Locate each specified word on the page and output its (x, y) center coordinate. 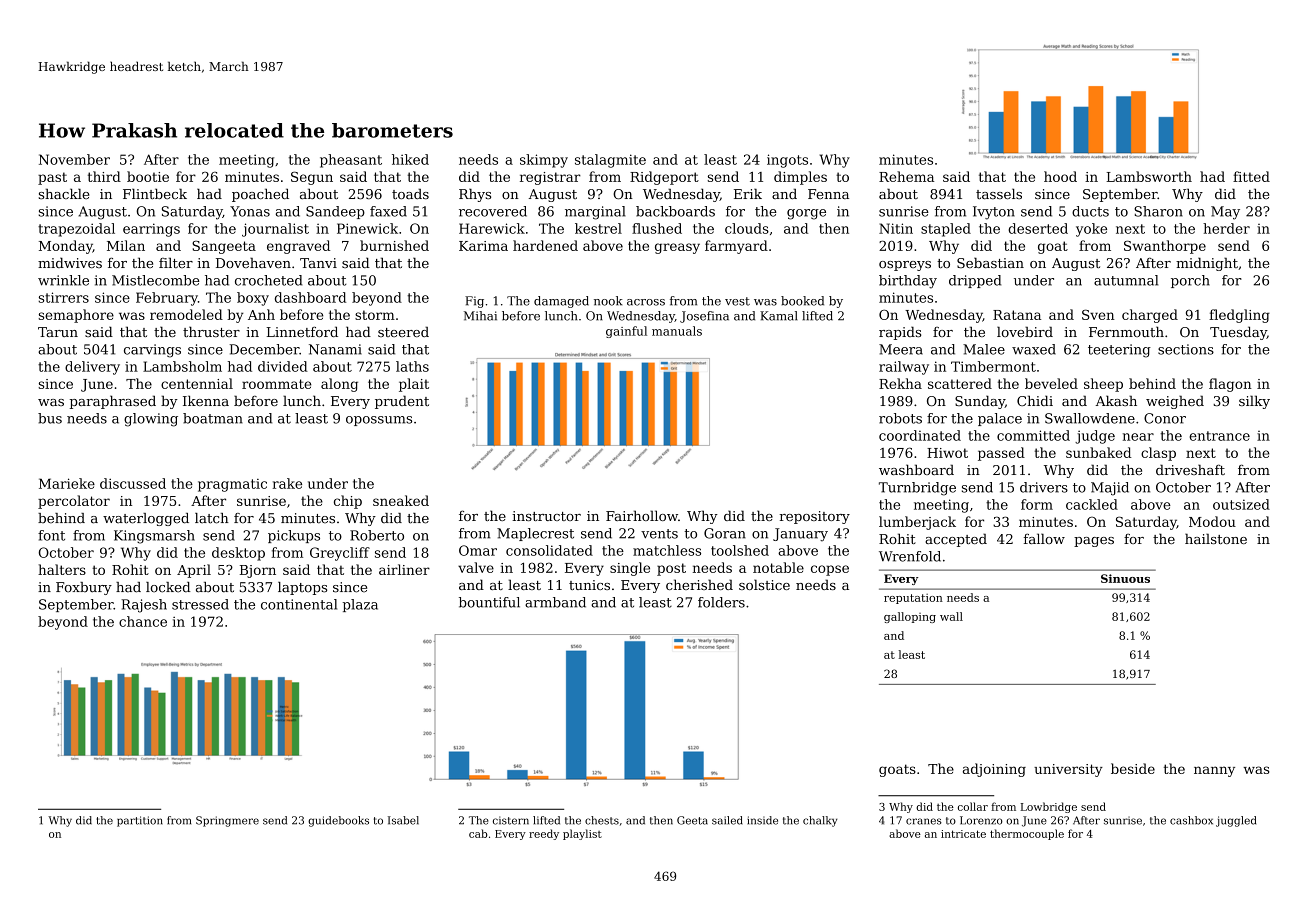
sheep (1103, 385)
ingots (787, 161)
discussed (133, 483)
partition (140, 821)
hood (1060, 176)
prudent (402, 402)
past (52, 178)
